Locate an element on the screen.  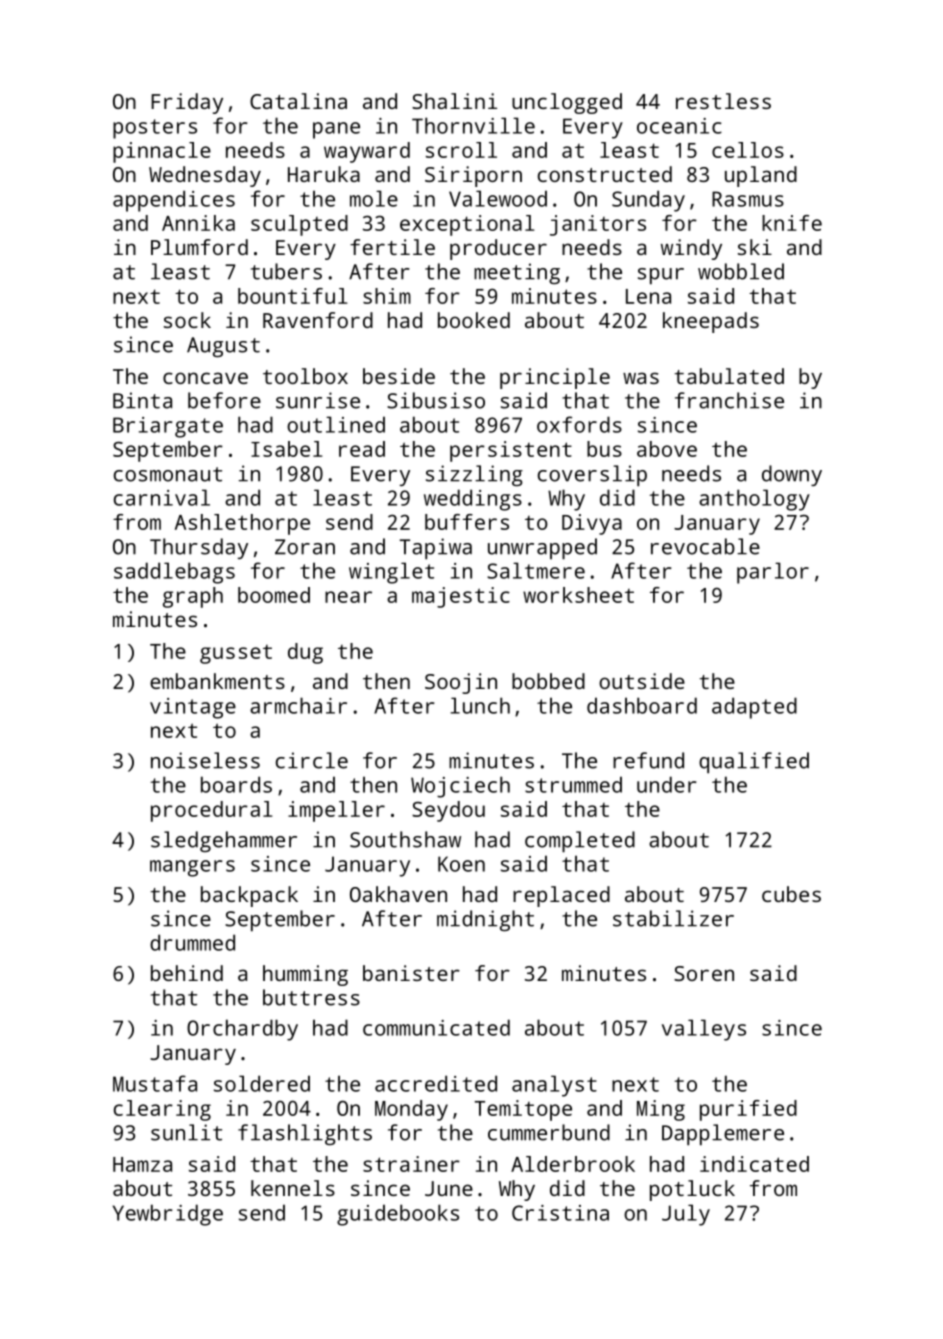
noiseless is located at coordinates (205, 760).
